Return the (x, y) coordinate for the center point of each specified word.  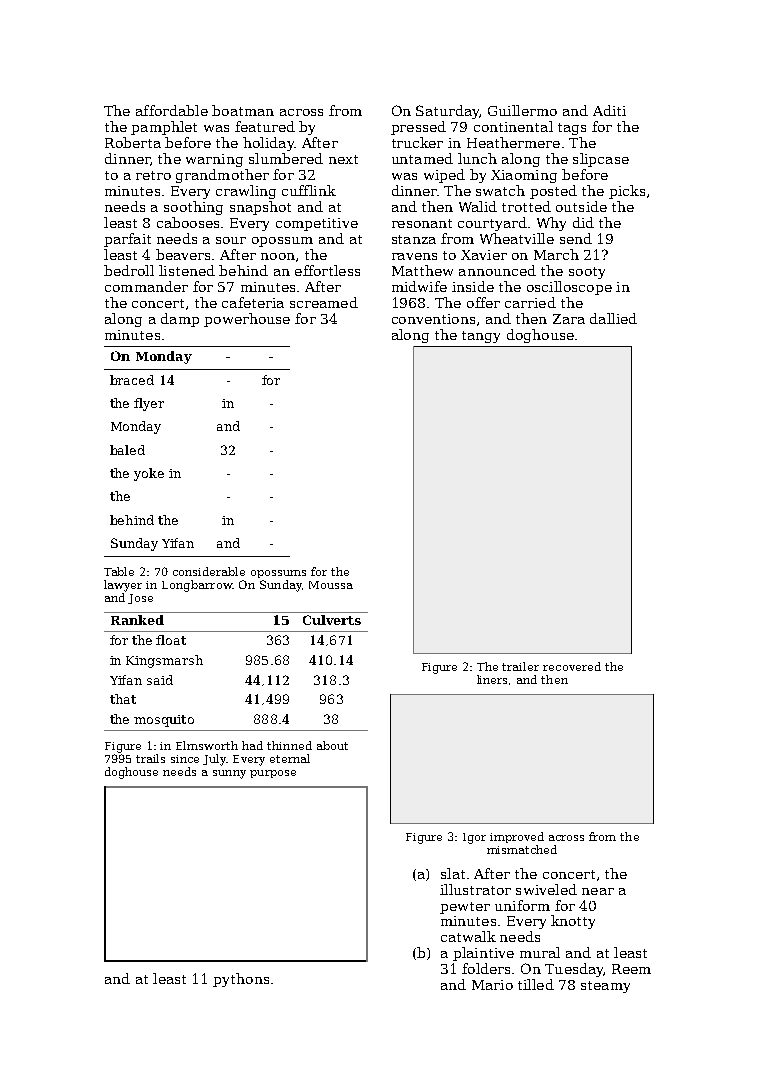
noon (278, 256)
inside (473, 286)
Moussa (331, 585)
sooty (587, 273)
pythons (241, 980)
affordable (172, 110)
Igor (474, 838)
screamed (324, 302)
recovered (572, 666)
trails (150, 758)
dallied (613, 318)
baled (127, 450)
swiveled (546, 889)
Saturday (447, 112)
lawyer (123, 586)
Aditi (609, 110)
